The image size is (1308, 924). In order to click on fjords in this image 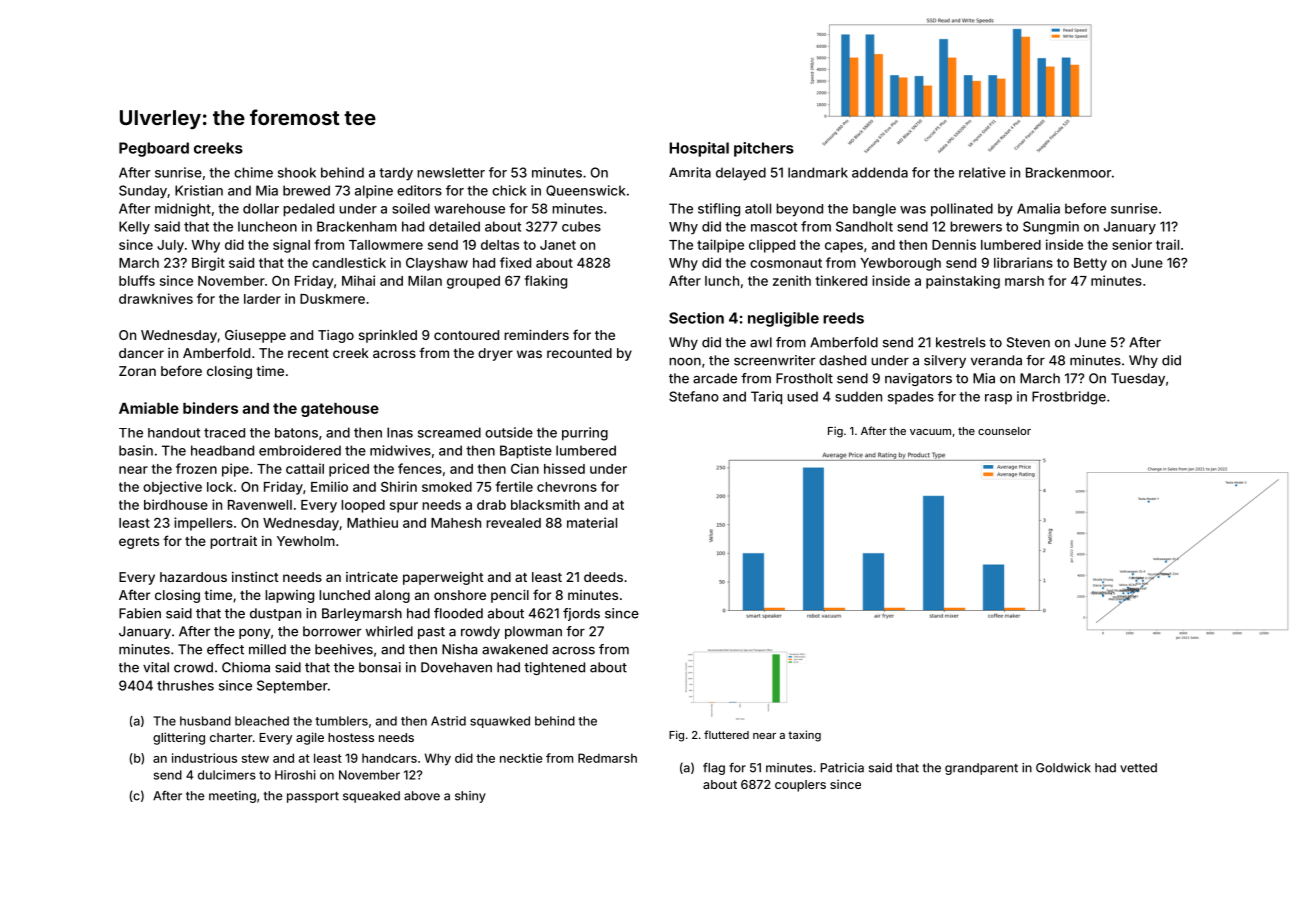, I will do `click(581, 614)`.
